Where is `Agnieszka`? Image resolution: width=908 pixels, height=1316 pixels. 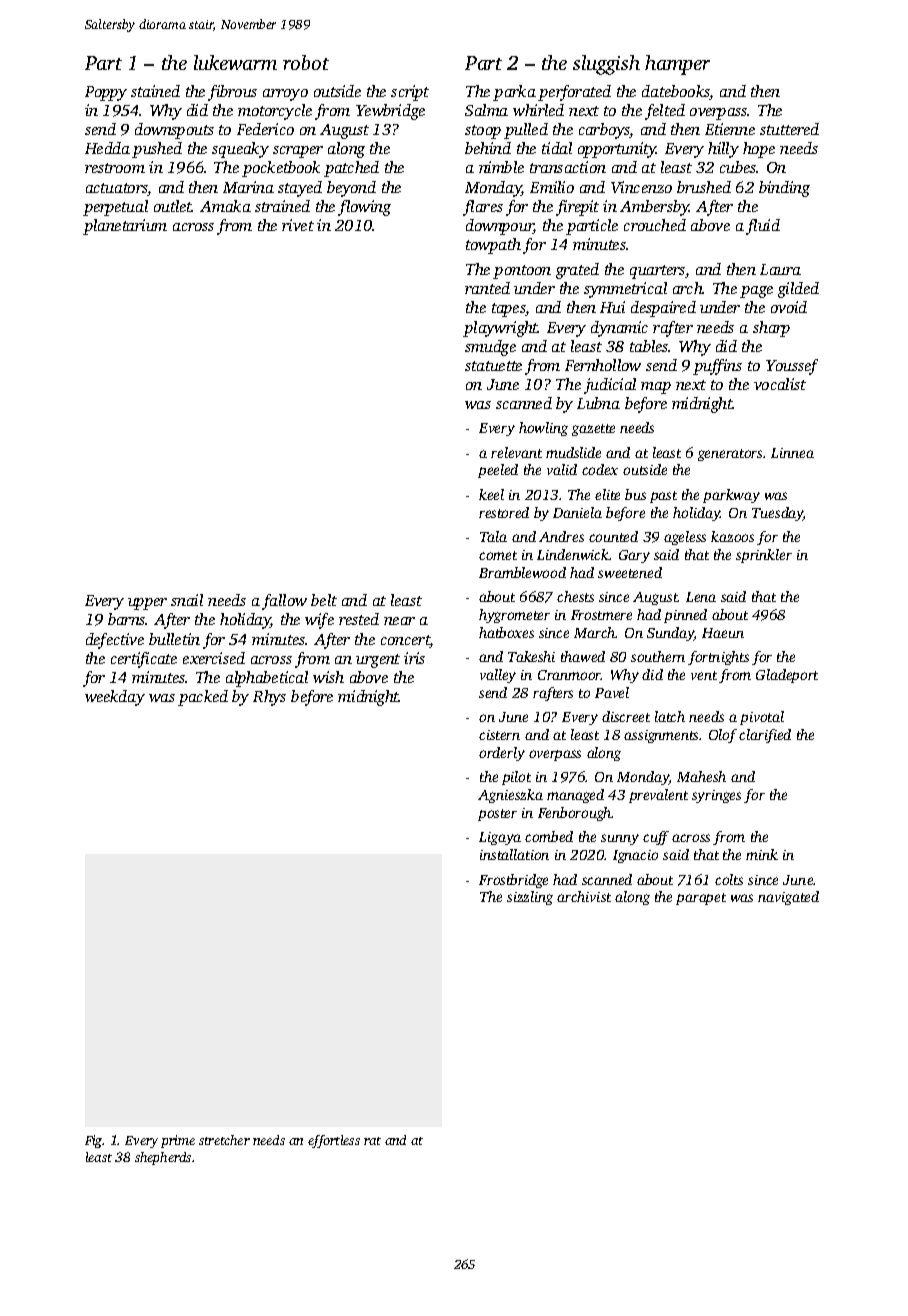 Agnieszka is located at coordinates (510, 796).
